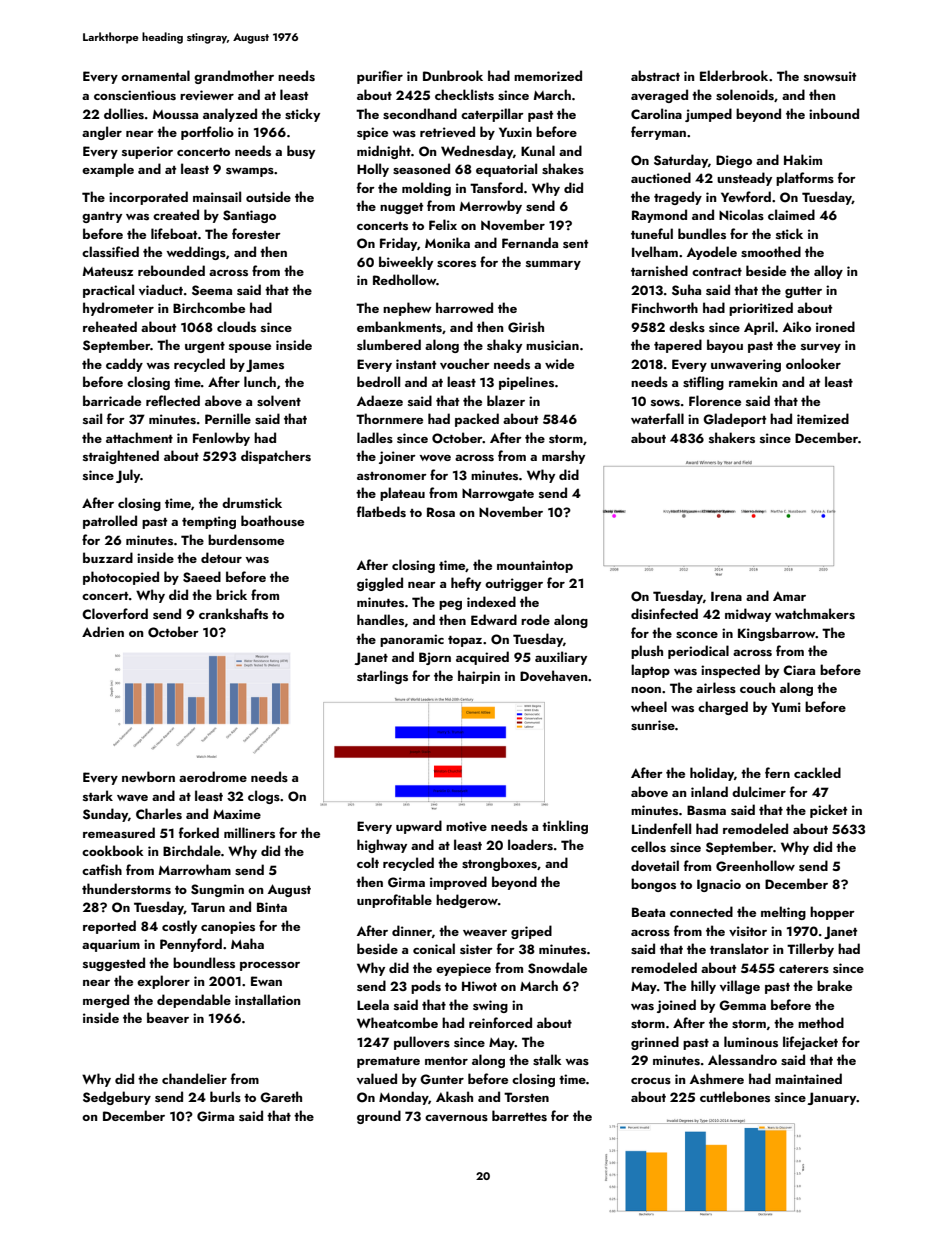  What do you see at coordinates (761, 309) in the screenshot?
I see `prioritized` at bounding box center [761, 309].
